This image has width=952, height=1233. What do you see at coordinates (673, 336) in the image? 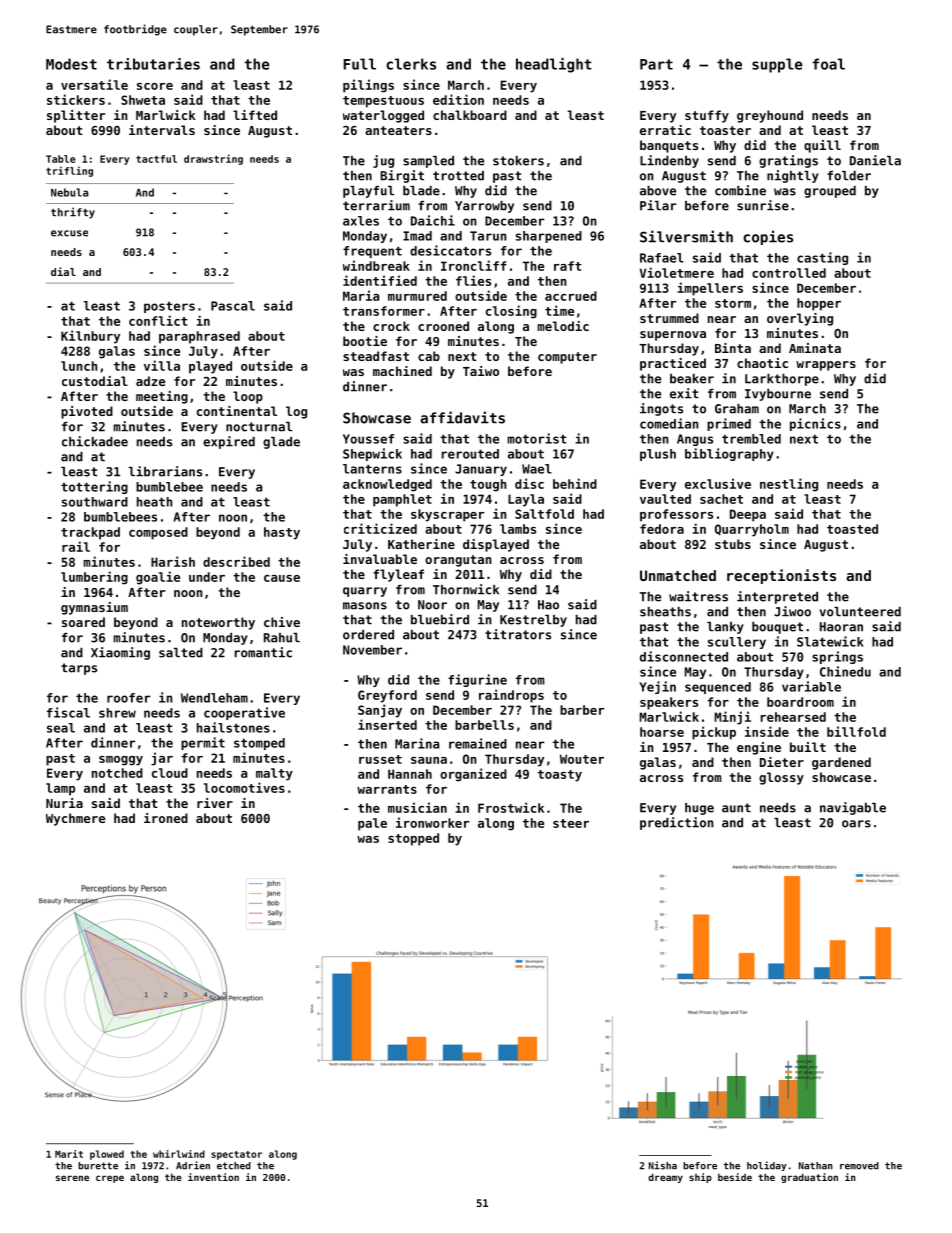
I see `supernova` at bounding box center [673, 336].
